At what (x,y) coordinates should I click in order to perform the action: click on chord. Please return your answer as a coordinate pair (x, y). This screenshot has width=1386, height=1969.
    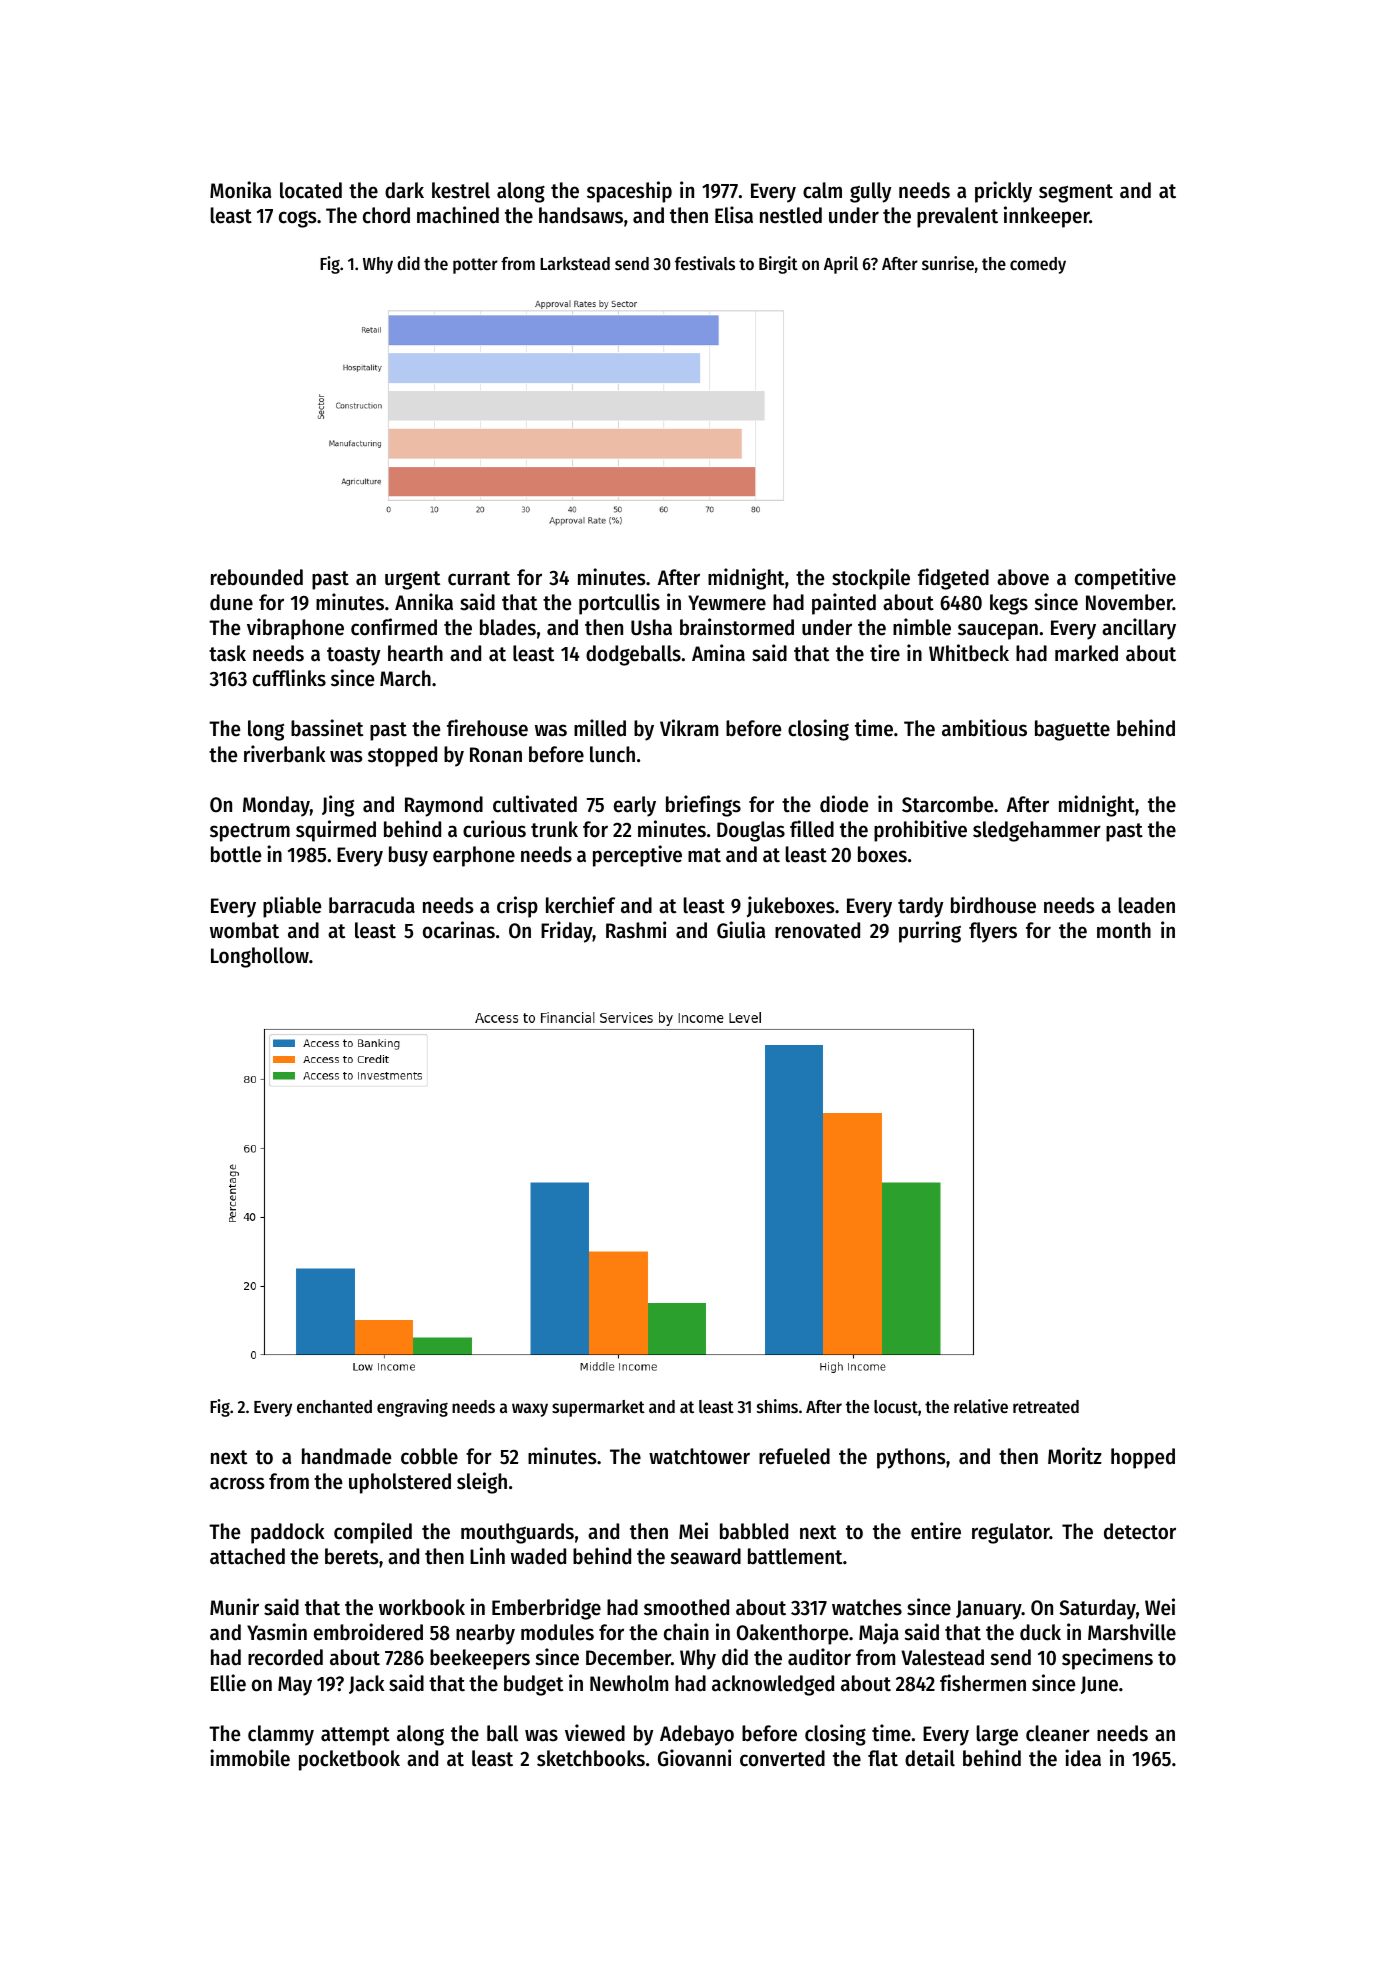
    Looking at the image, I should click on (386, 215).
